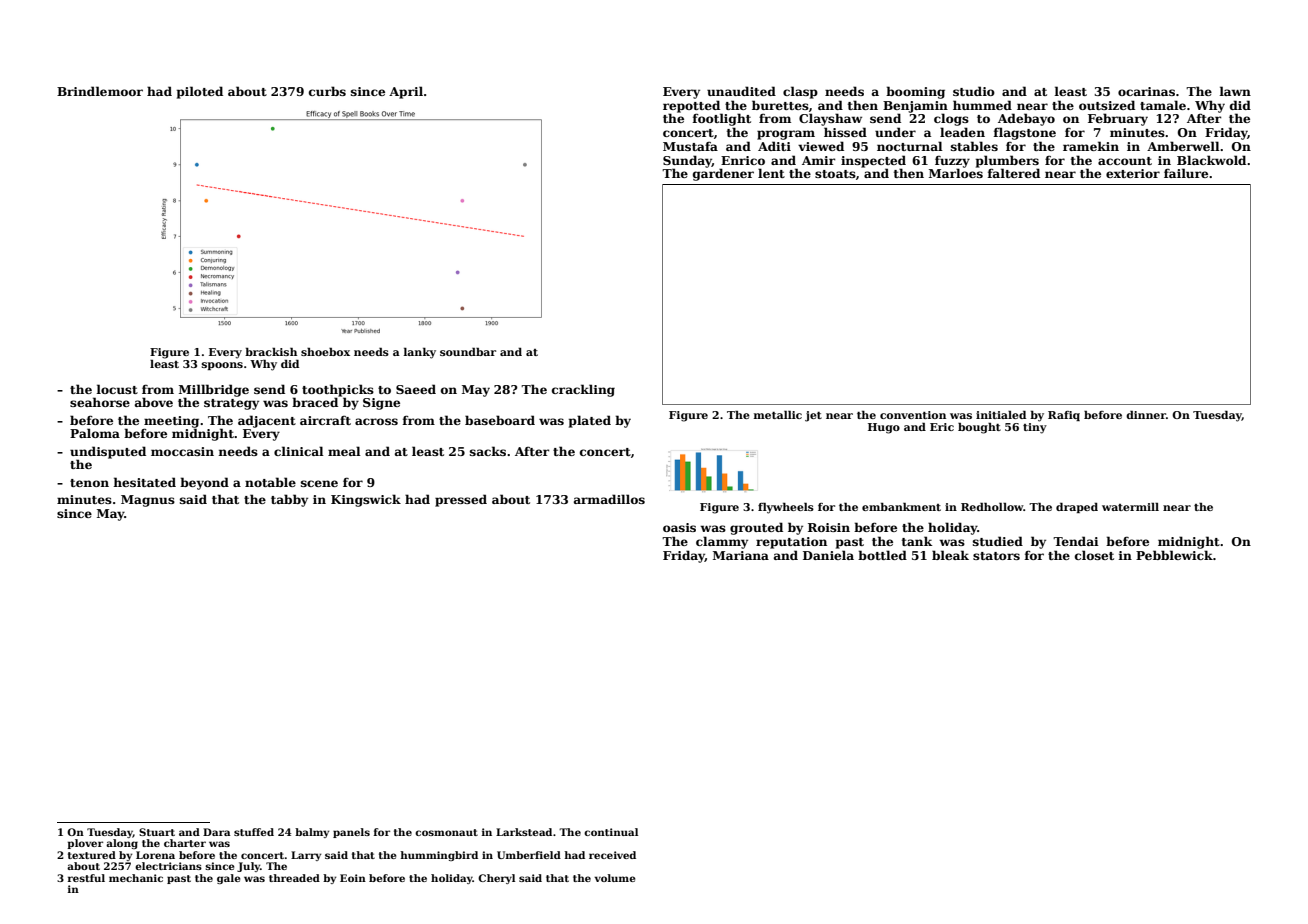 The width and height of the document is (1308, 924). What do you see at coordinates (615, 878) in the document?
I see `volume` at bounding box center [615, 878].
